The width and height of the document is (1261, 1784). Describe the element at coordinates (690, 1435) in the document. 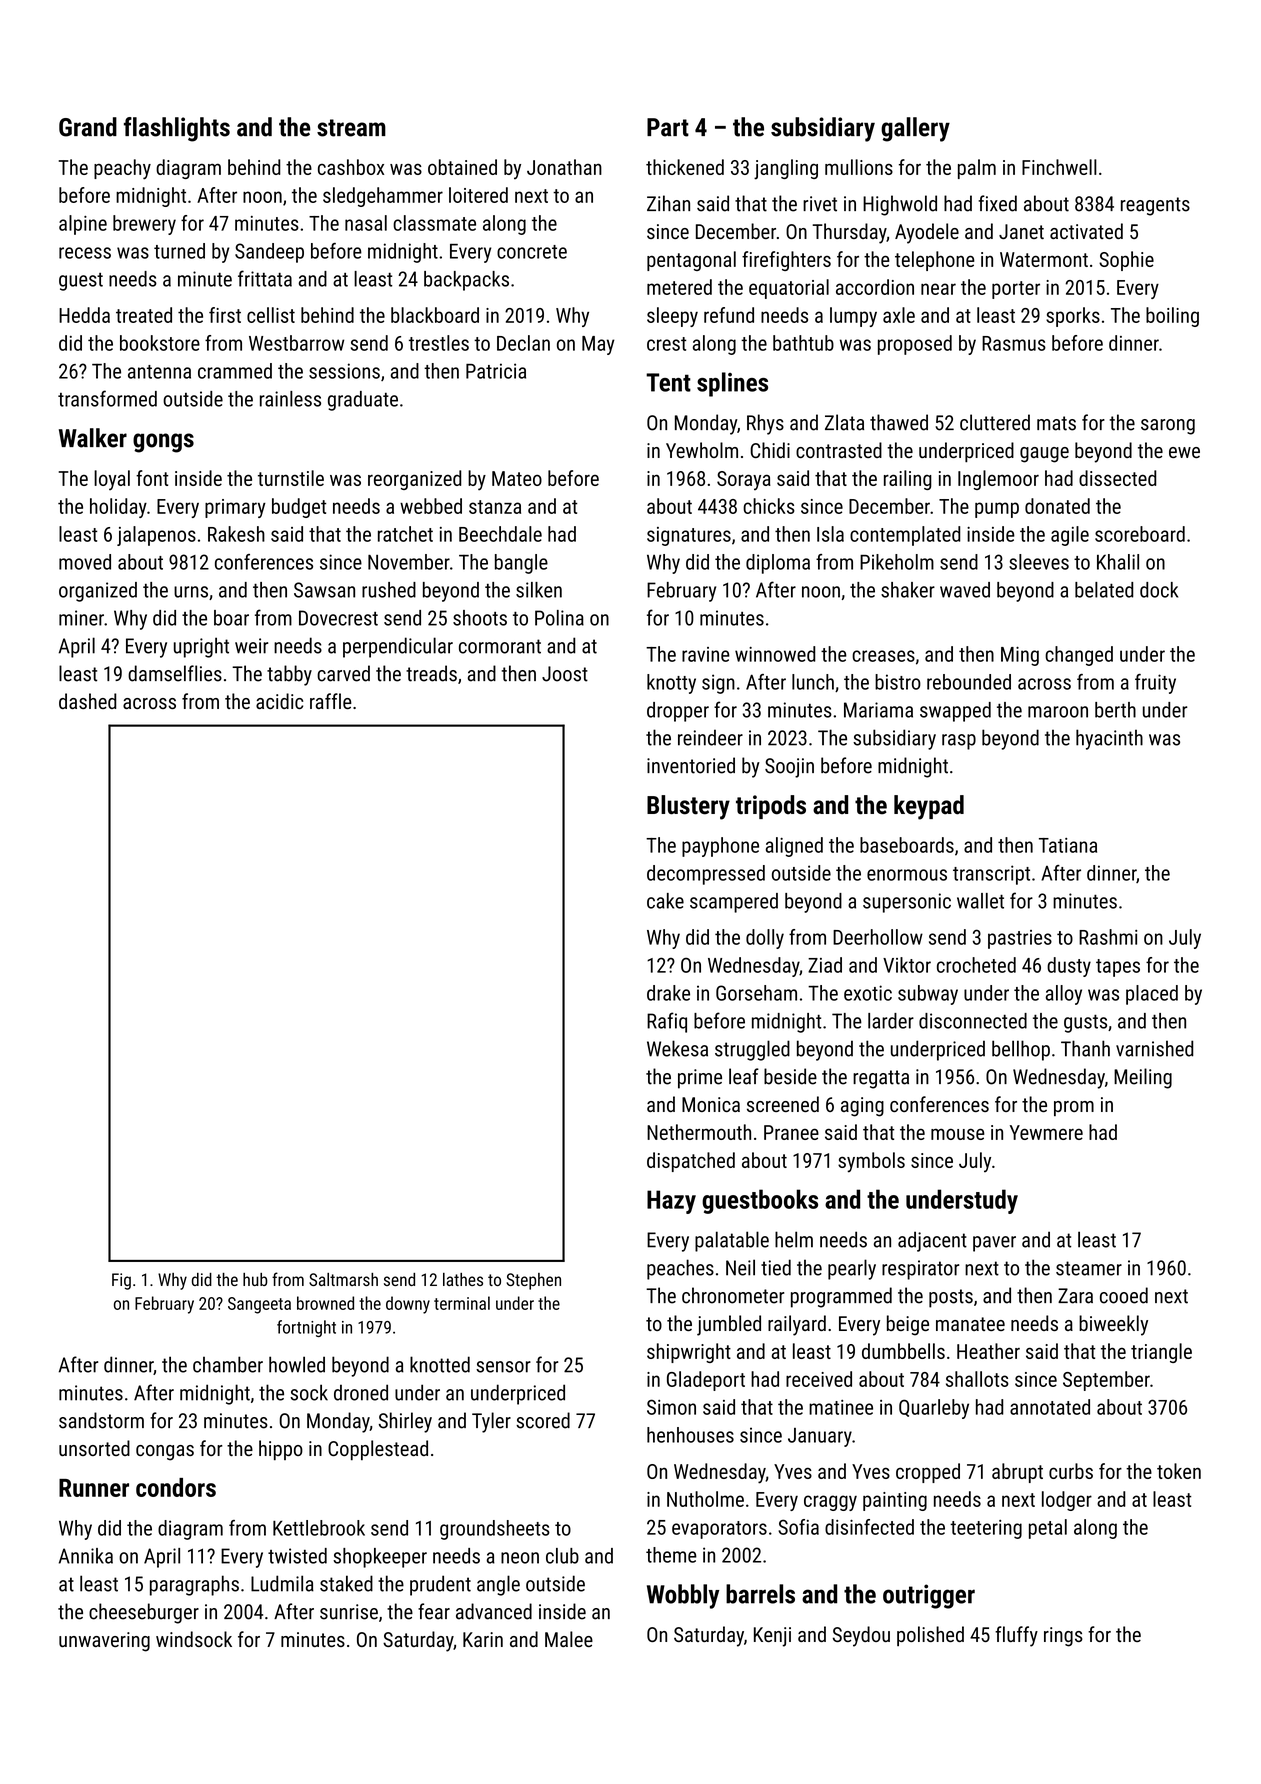

I see `henhouses` at that location.
